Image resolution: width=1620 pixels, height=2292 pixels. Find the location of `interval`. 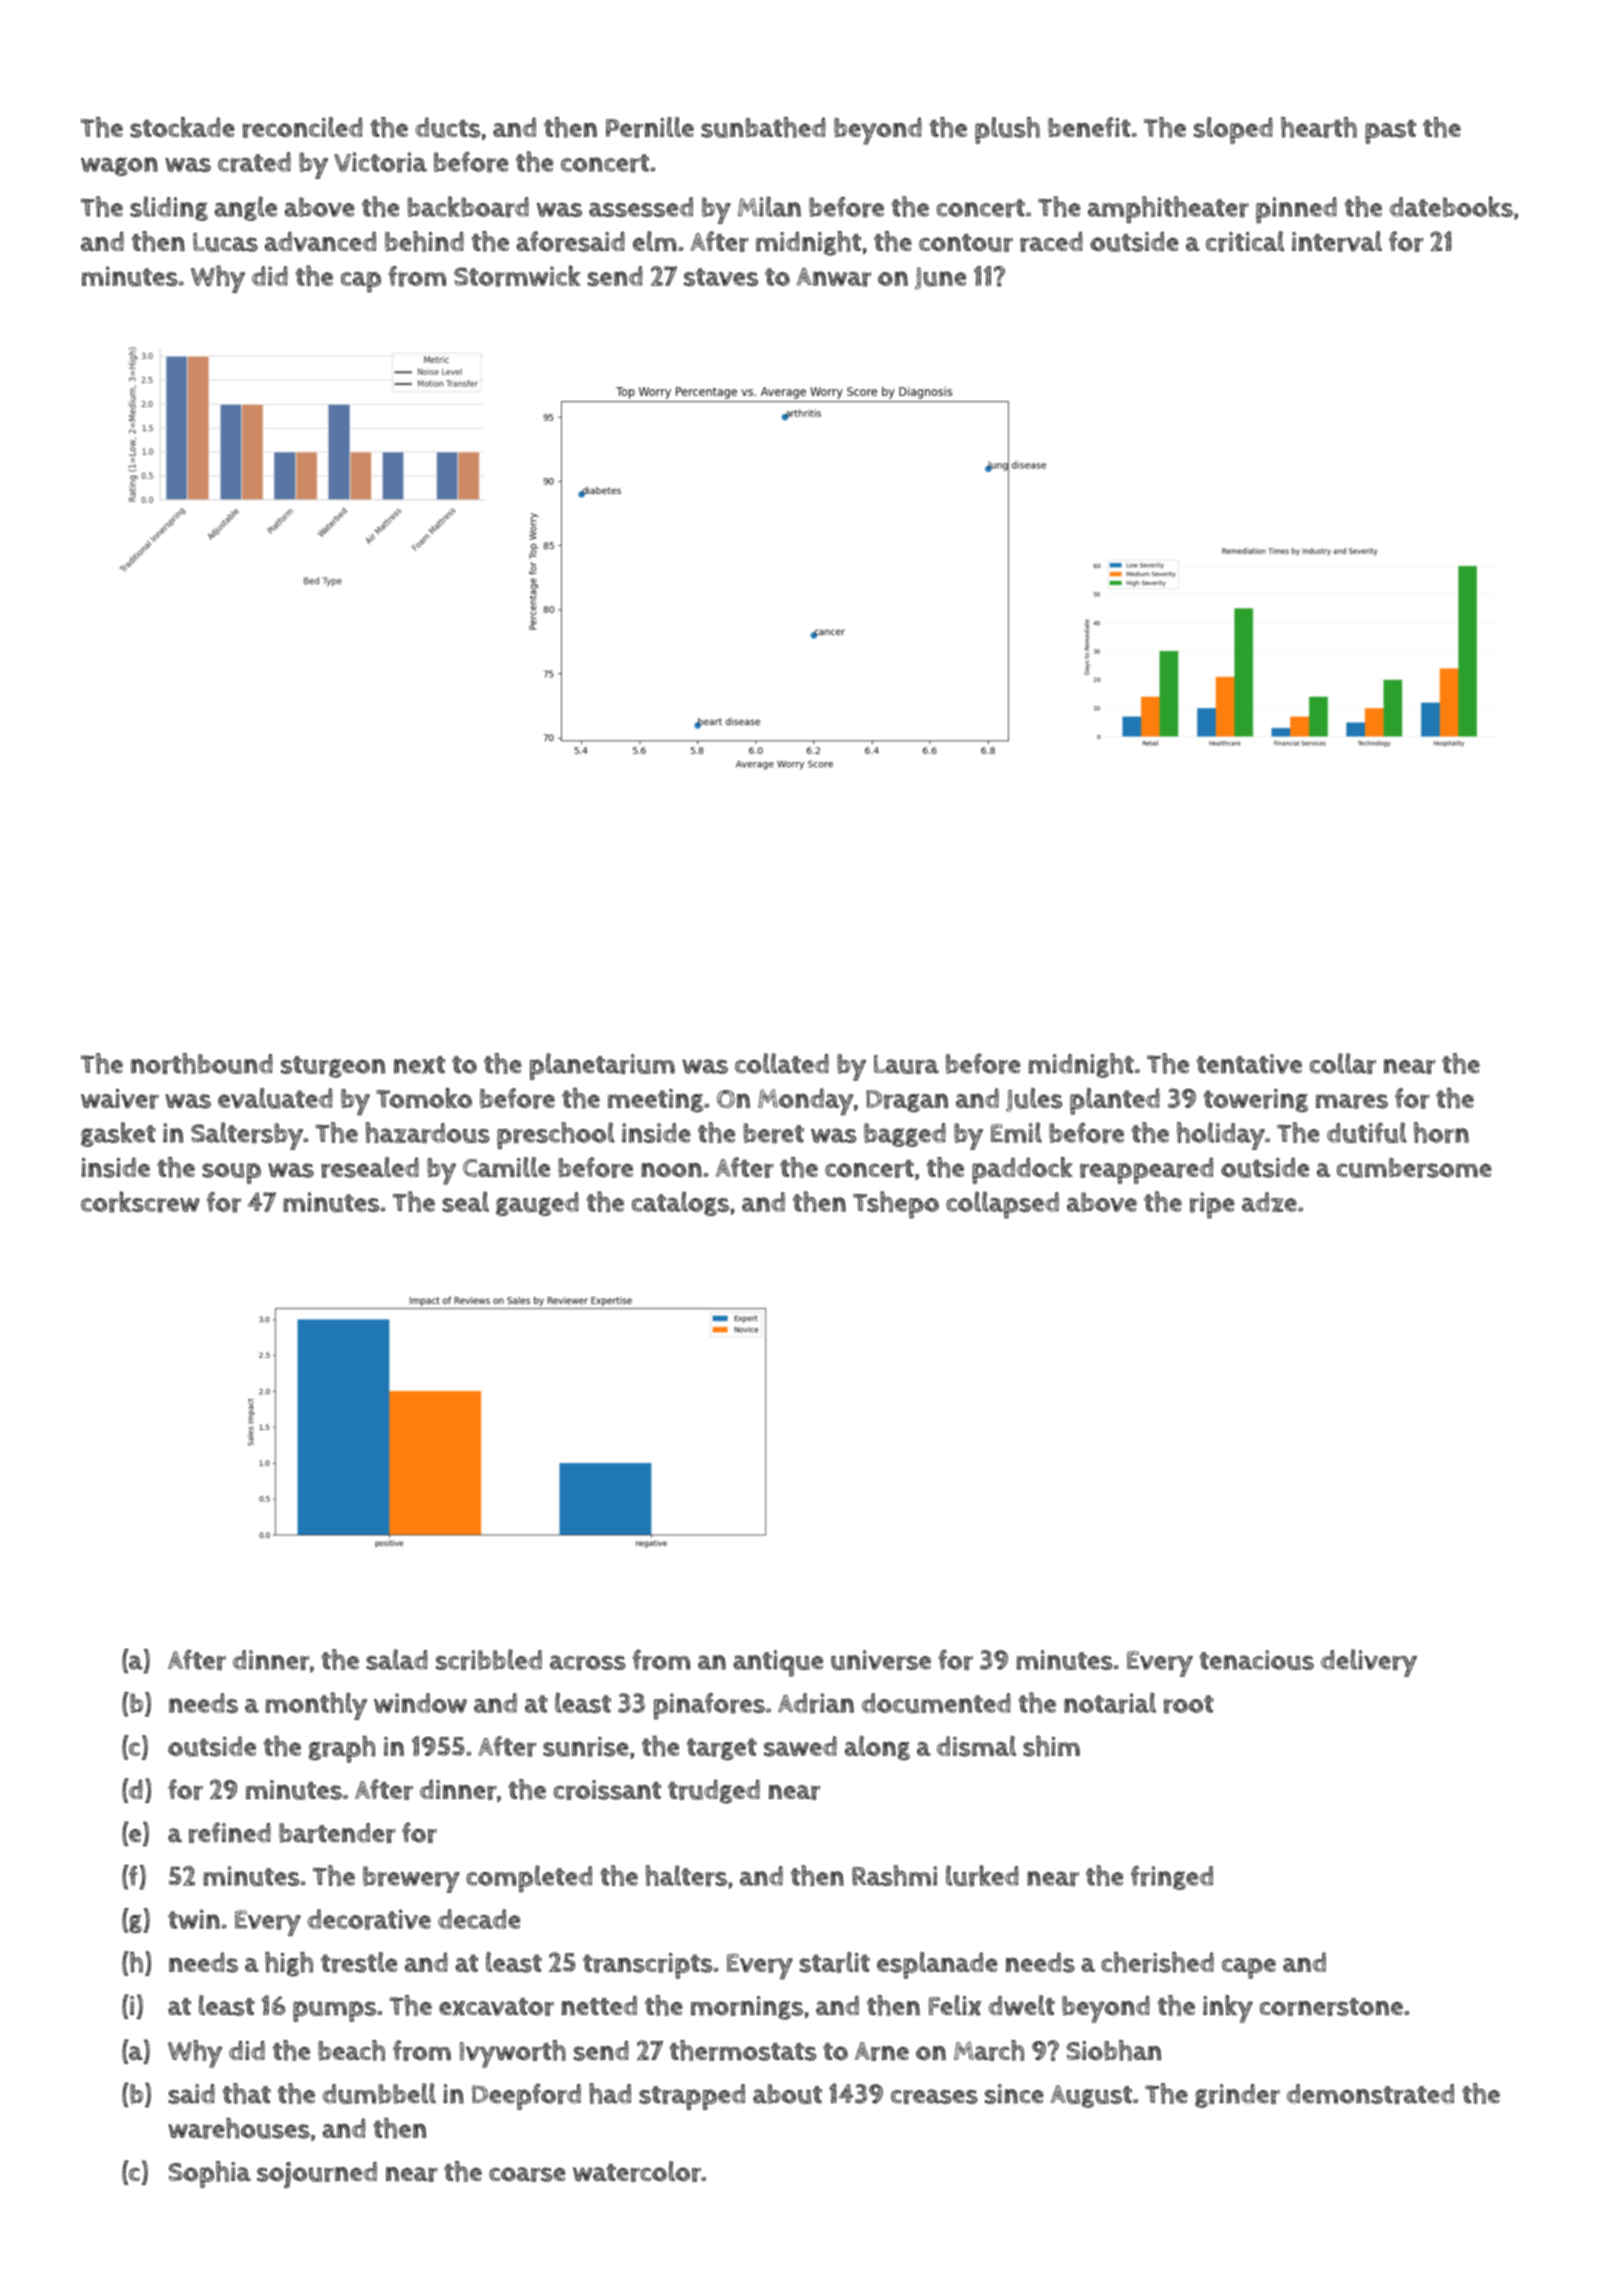

interval is located at coordinates (1337, 241).
